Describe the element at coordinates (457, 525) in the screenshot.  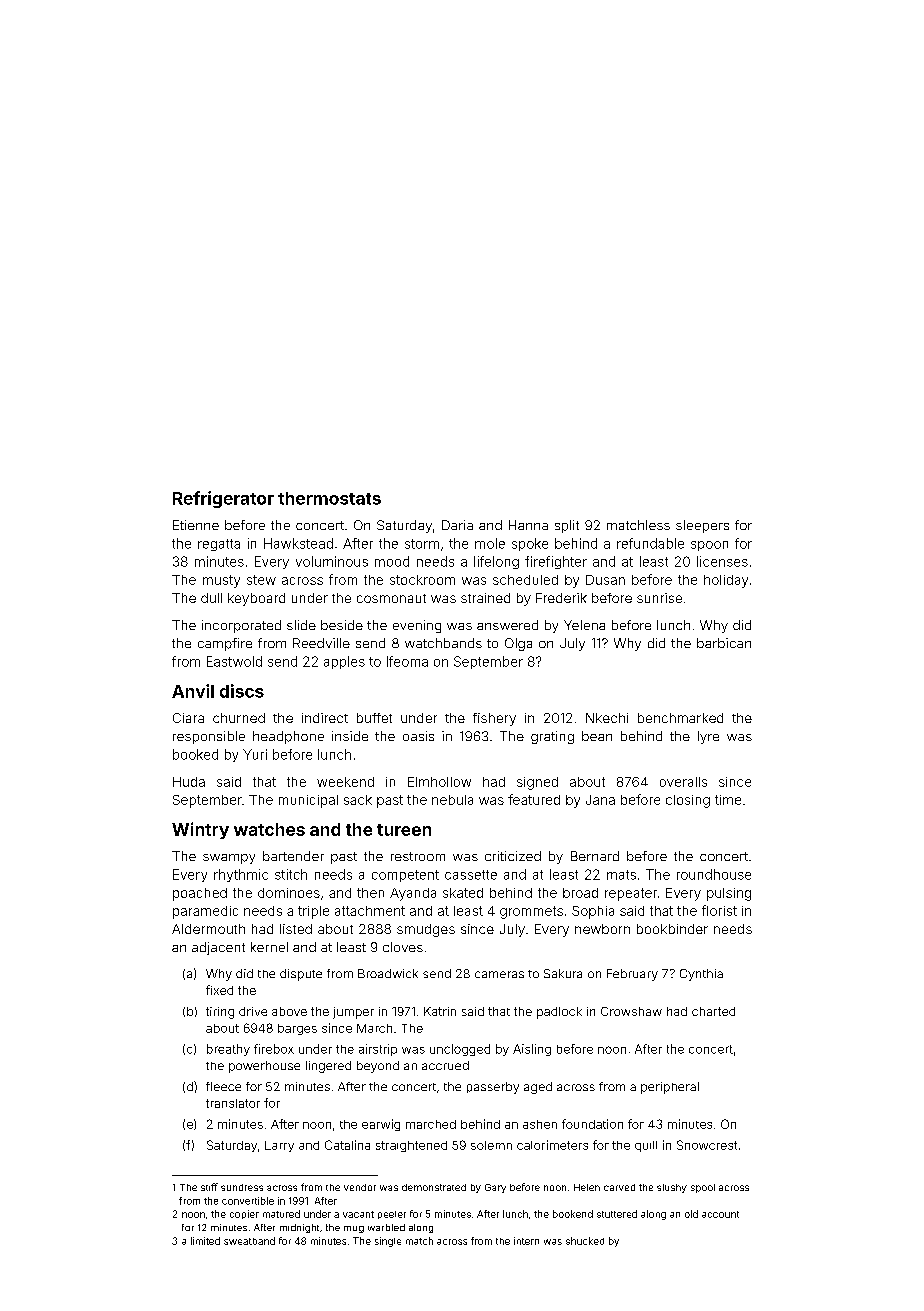
I see `Daria` at that location.
